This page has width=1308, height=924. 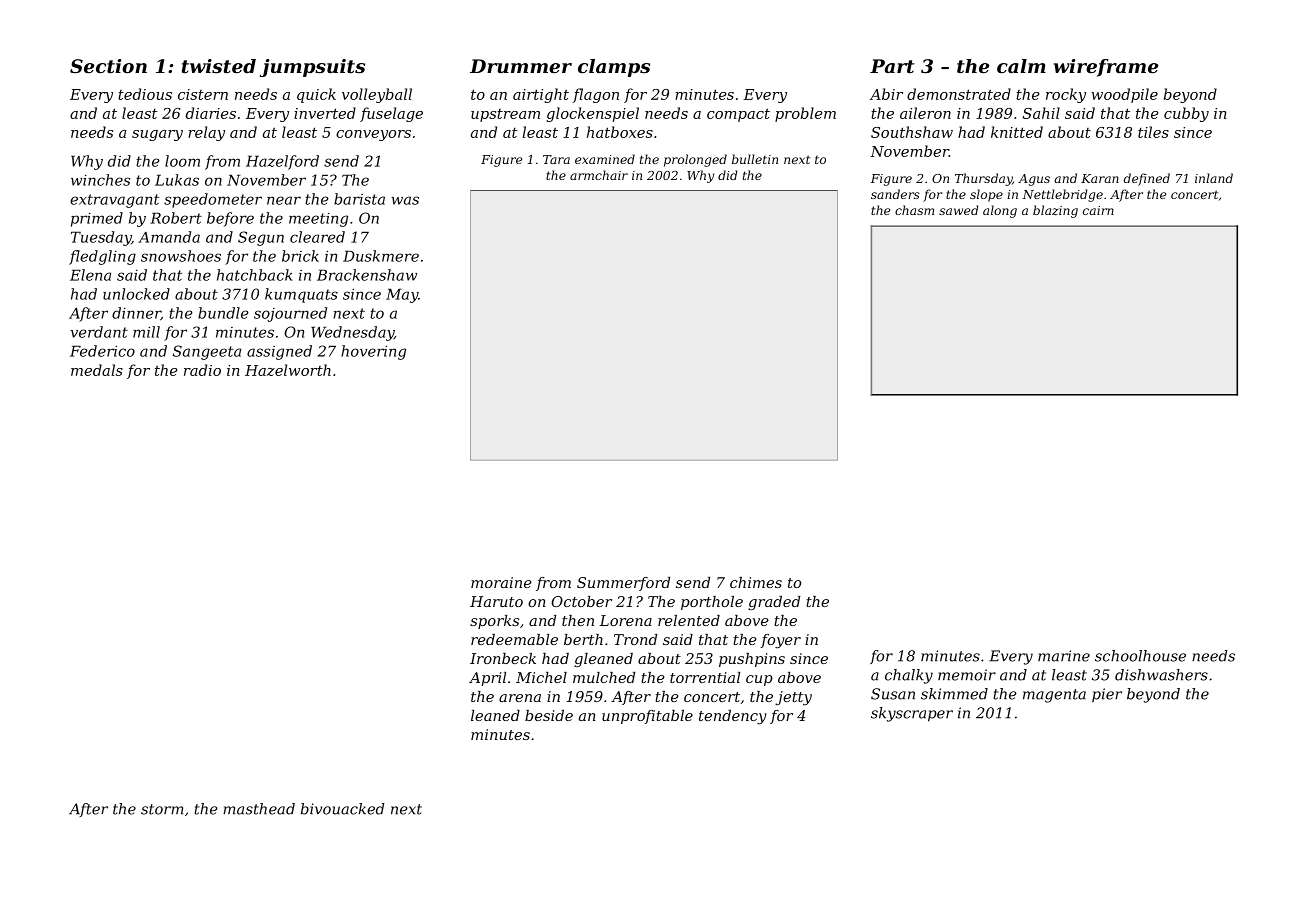 What do you see at coordinates (312, 68) in the page?
I see `jumpsuits` at bounding box center [312, 68].
